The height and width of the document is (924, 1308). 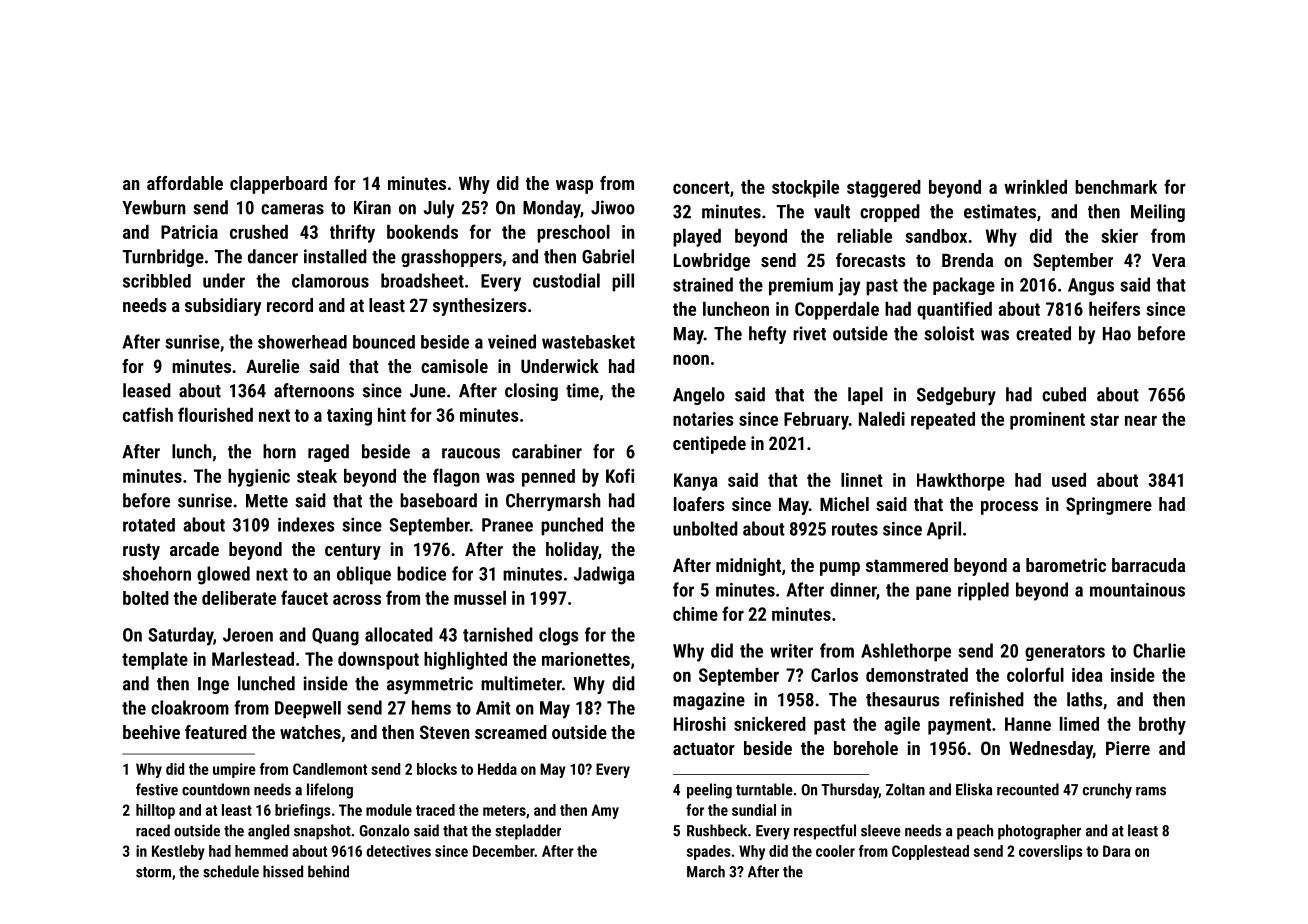 What do you see at coordinates (1051, 750) in the document?
I see `Wednesday` at bounding box center [1051, 750].
